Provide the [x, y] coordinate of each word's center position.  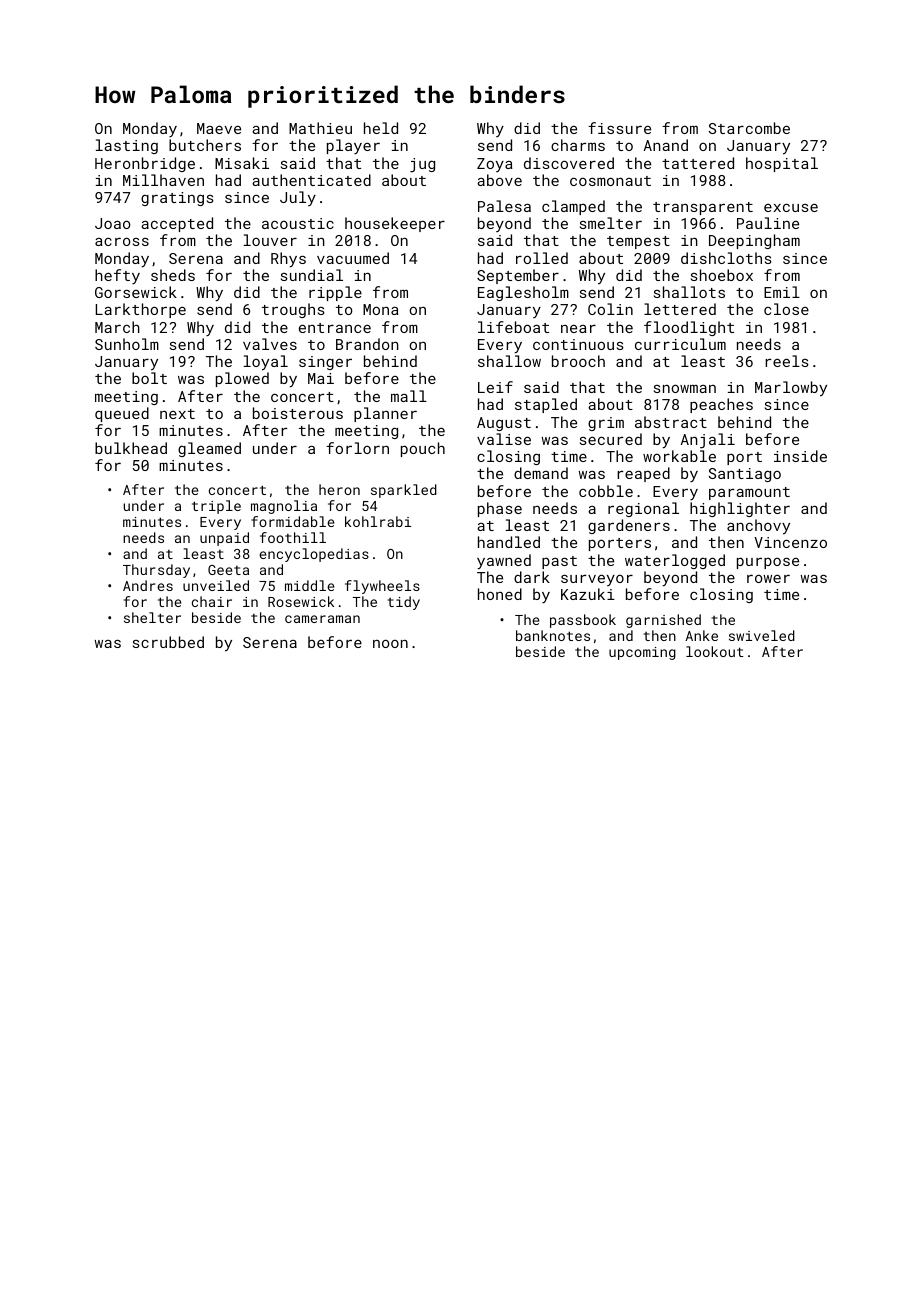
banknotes [553, 635]
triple [216, 507]
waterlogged [675, 561]
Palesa [504, 206]
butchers [205, 145]
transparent [703, 208]
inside [800, 456]
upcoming [642, 653]
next [177, 414]
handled [509, 542]
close [786, 309]
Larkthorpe [141, 310]
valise [504, 439]
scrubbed [168, 642]
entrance [335, 328]
